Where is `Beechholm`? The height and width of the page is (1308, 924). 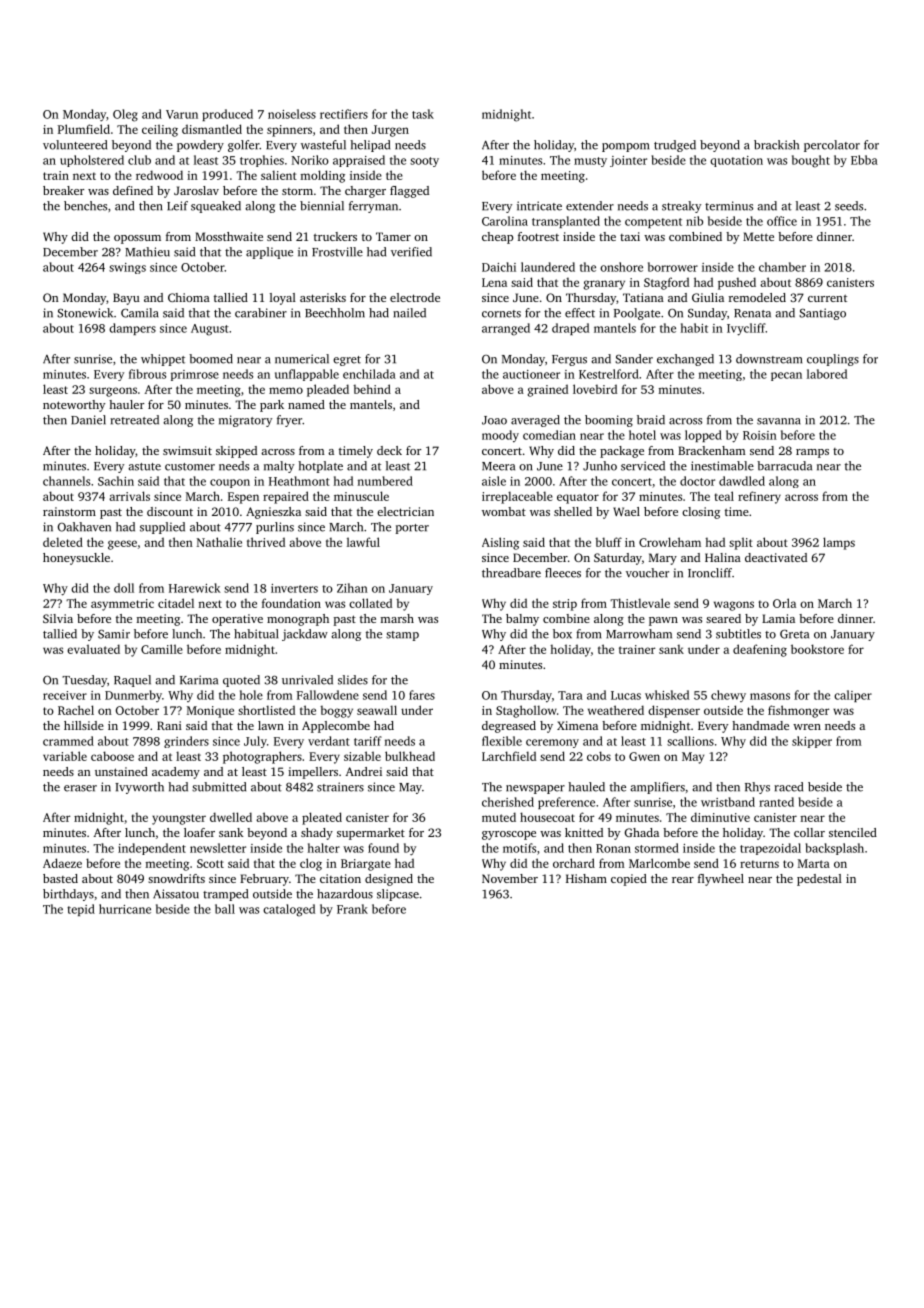
Beechholm is located at coordinates (335, 313).
